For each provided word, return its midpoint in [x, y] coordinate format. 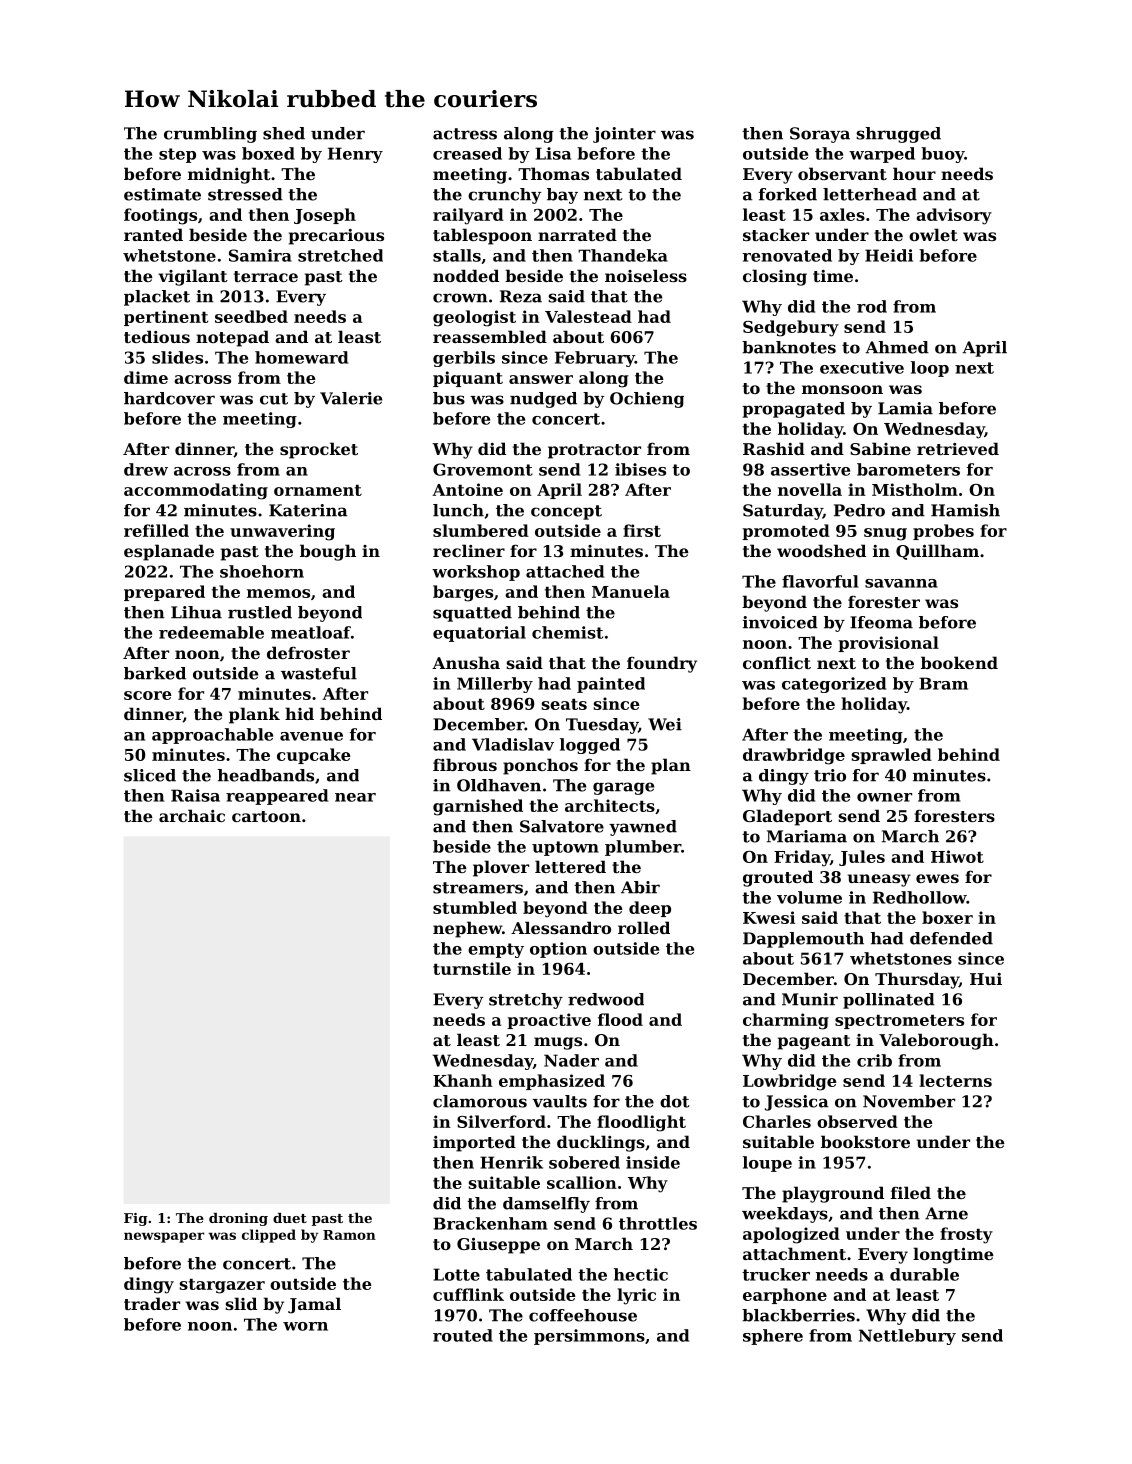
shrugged [898, 135]
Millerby [495, 685]
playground [833, 1194]
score [148, 695]
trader [152, 1303]
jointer [624, 135]
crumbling [210, 135]
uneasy [879, 880]
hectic [641, 1274]
